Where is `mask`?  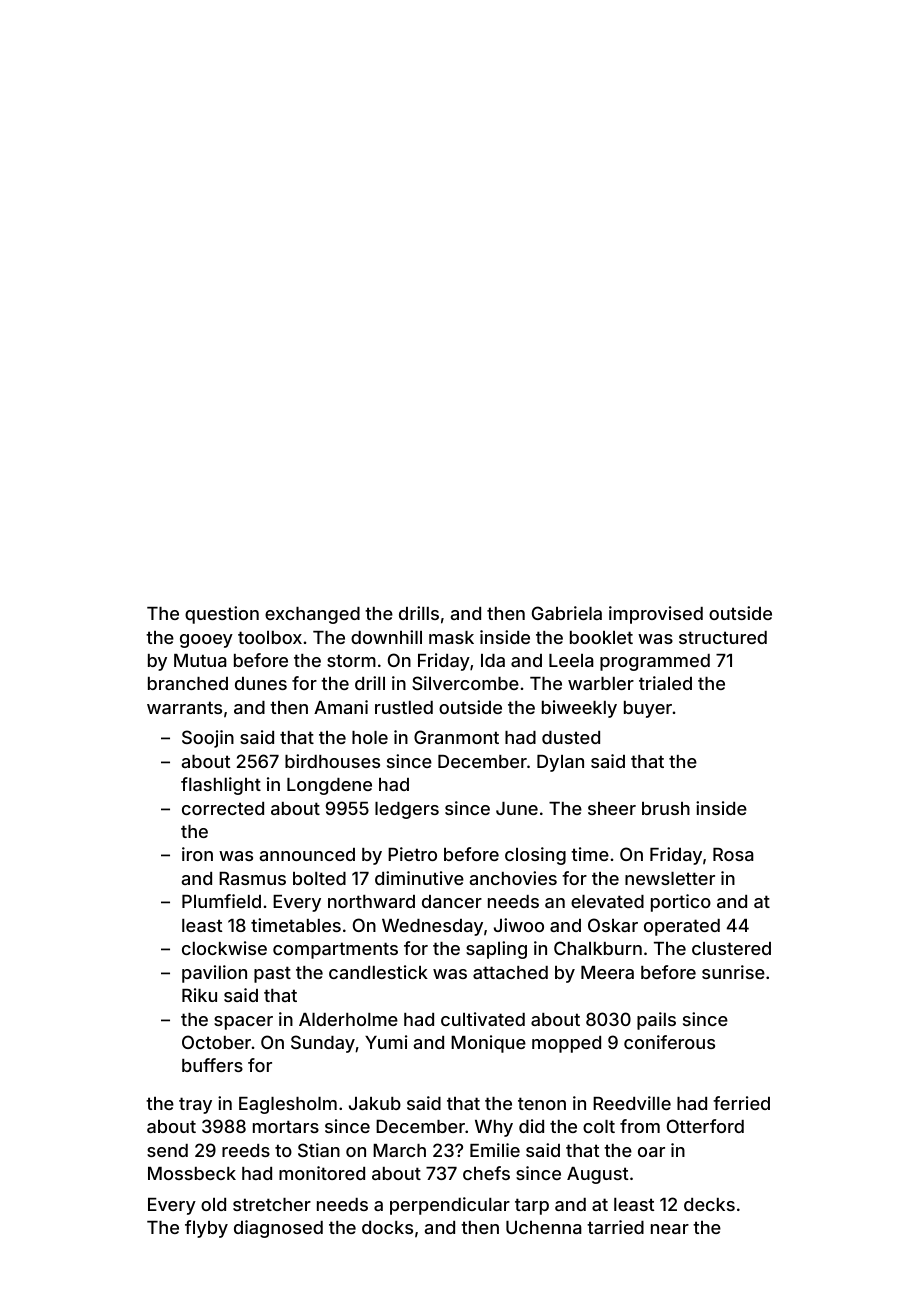
mask is located at coordinates (451, 637).
